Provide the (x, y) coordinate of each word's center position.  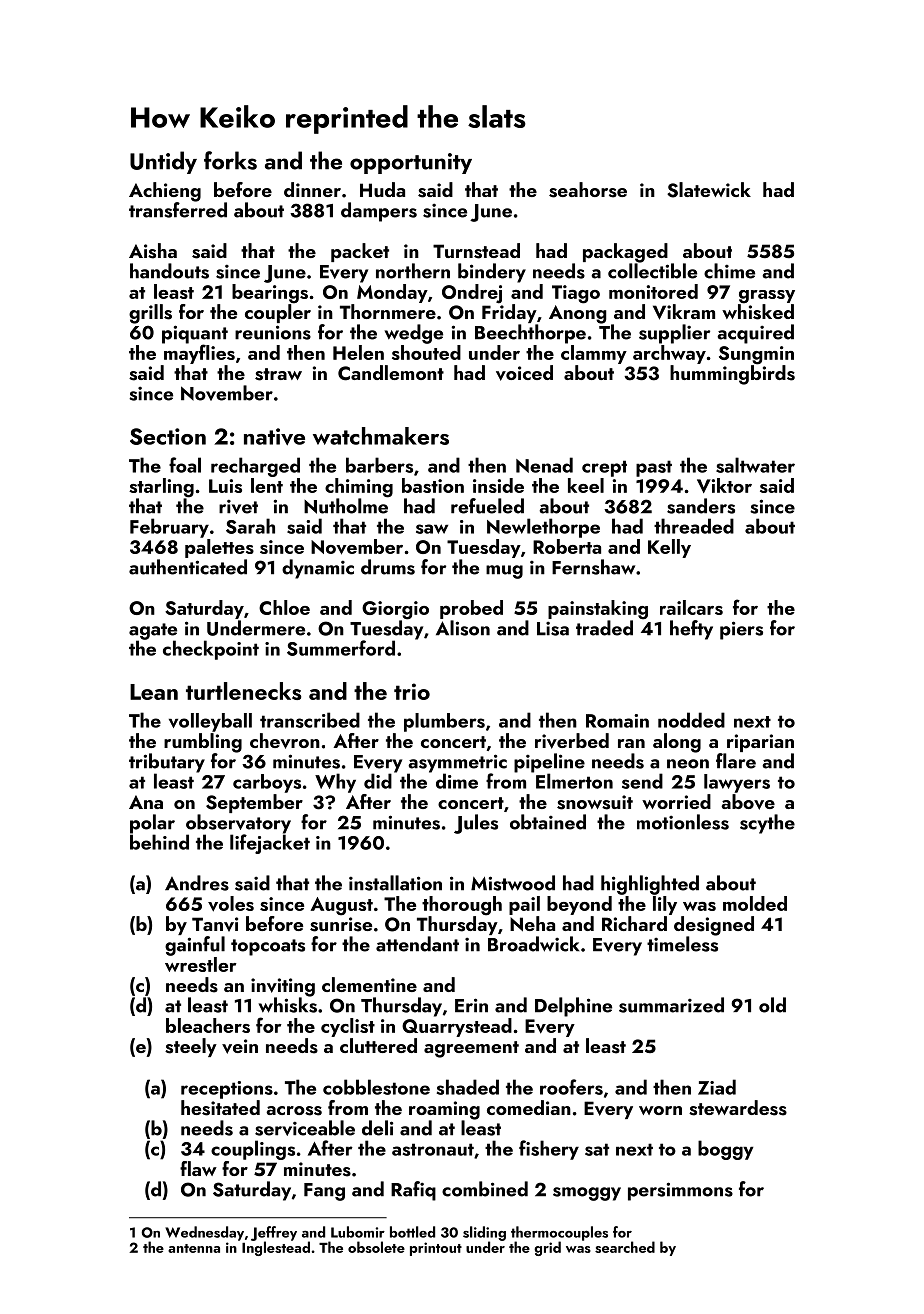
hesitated (220, 1108)
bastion (433, 485)
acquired (755, 334)
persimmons (680, 1191)
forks (230, 160)
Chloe (284, 607)
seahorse (588, 190)
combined (485, 1189)
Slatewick (709, 190)
